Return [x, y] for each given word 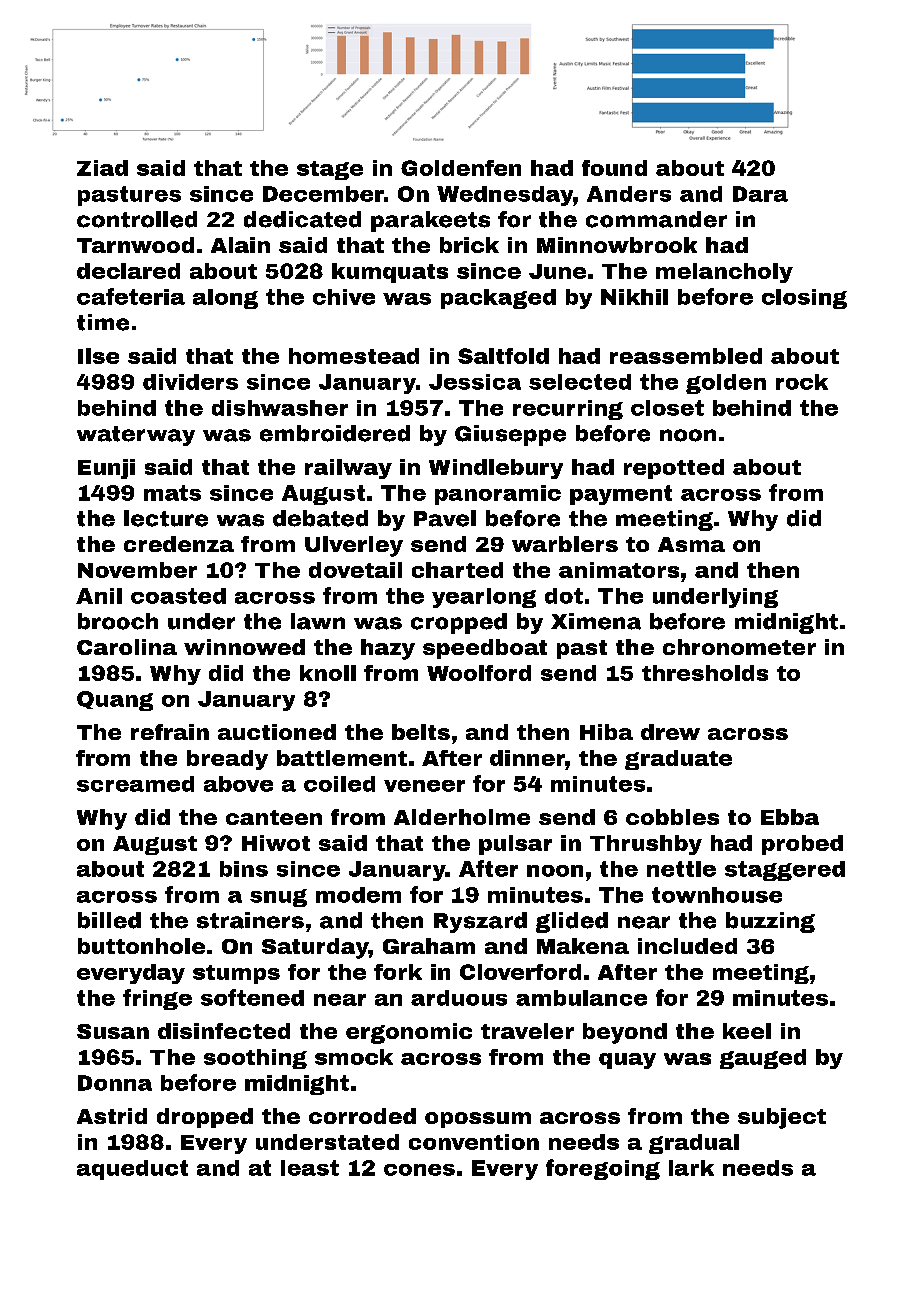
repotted [674, 469]
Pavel [445, 518]
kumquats [390, 273]
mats [172, 493]
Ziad [102, 168]
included [687, 946]
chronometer [739, 647]
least [310, 1168]
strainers [250, 920]
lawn [318, 621]
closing [804, 299]
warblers [565, 544]
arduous [459, 998]
